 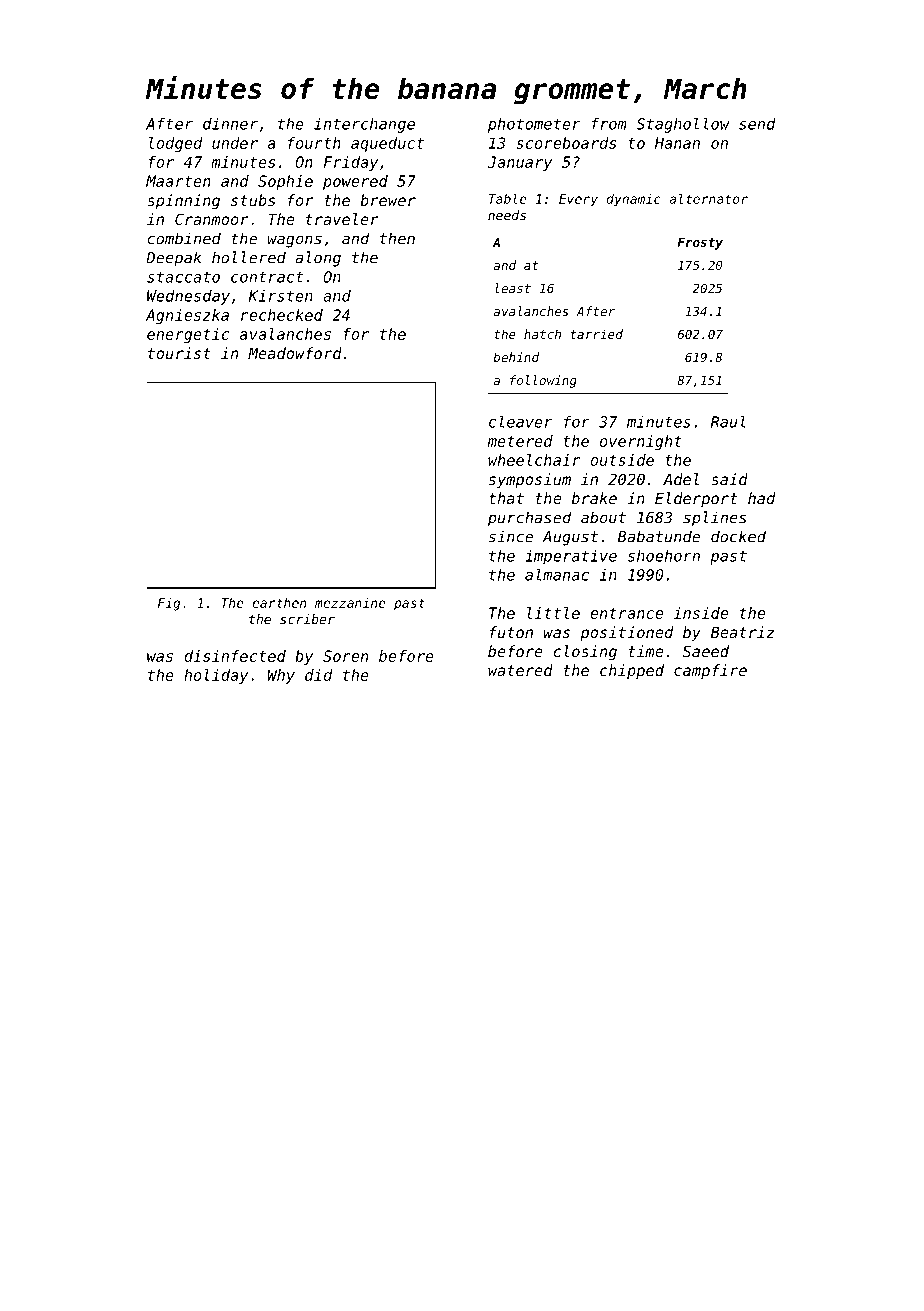 I want to click on Meadowford, so click(x=295, y=353).
